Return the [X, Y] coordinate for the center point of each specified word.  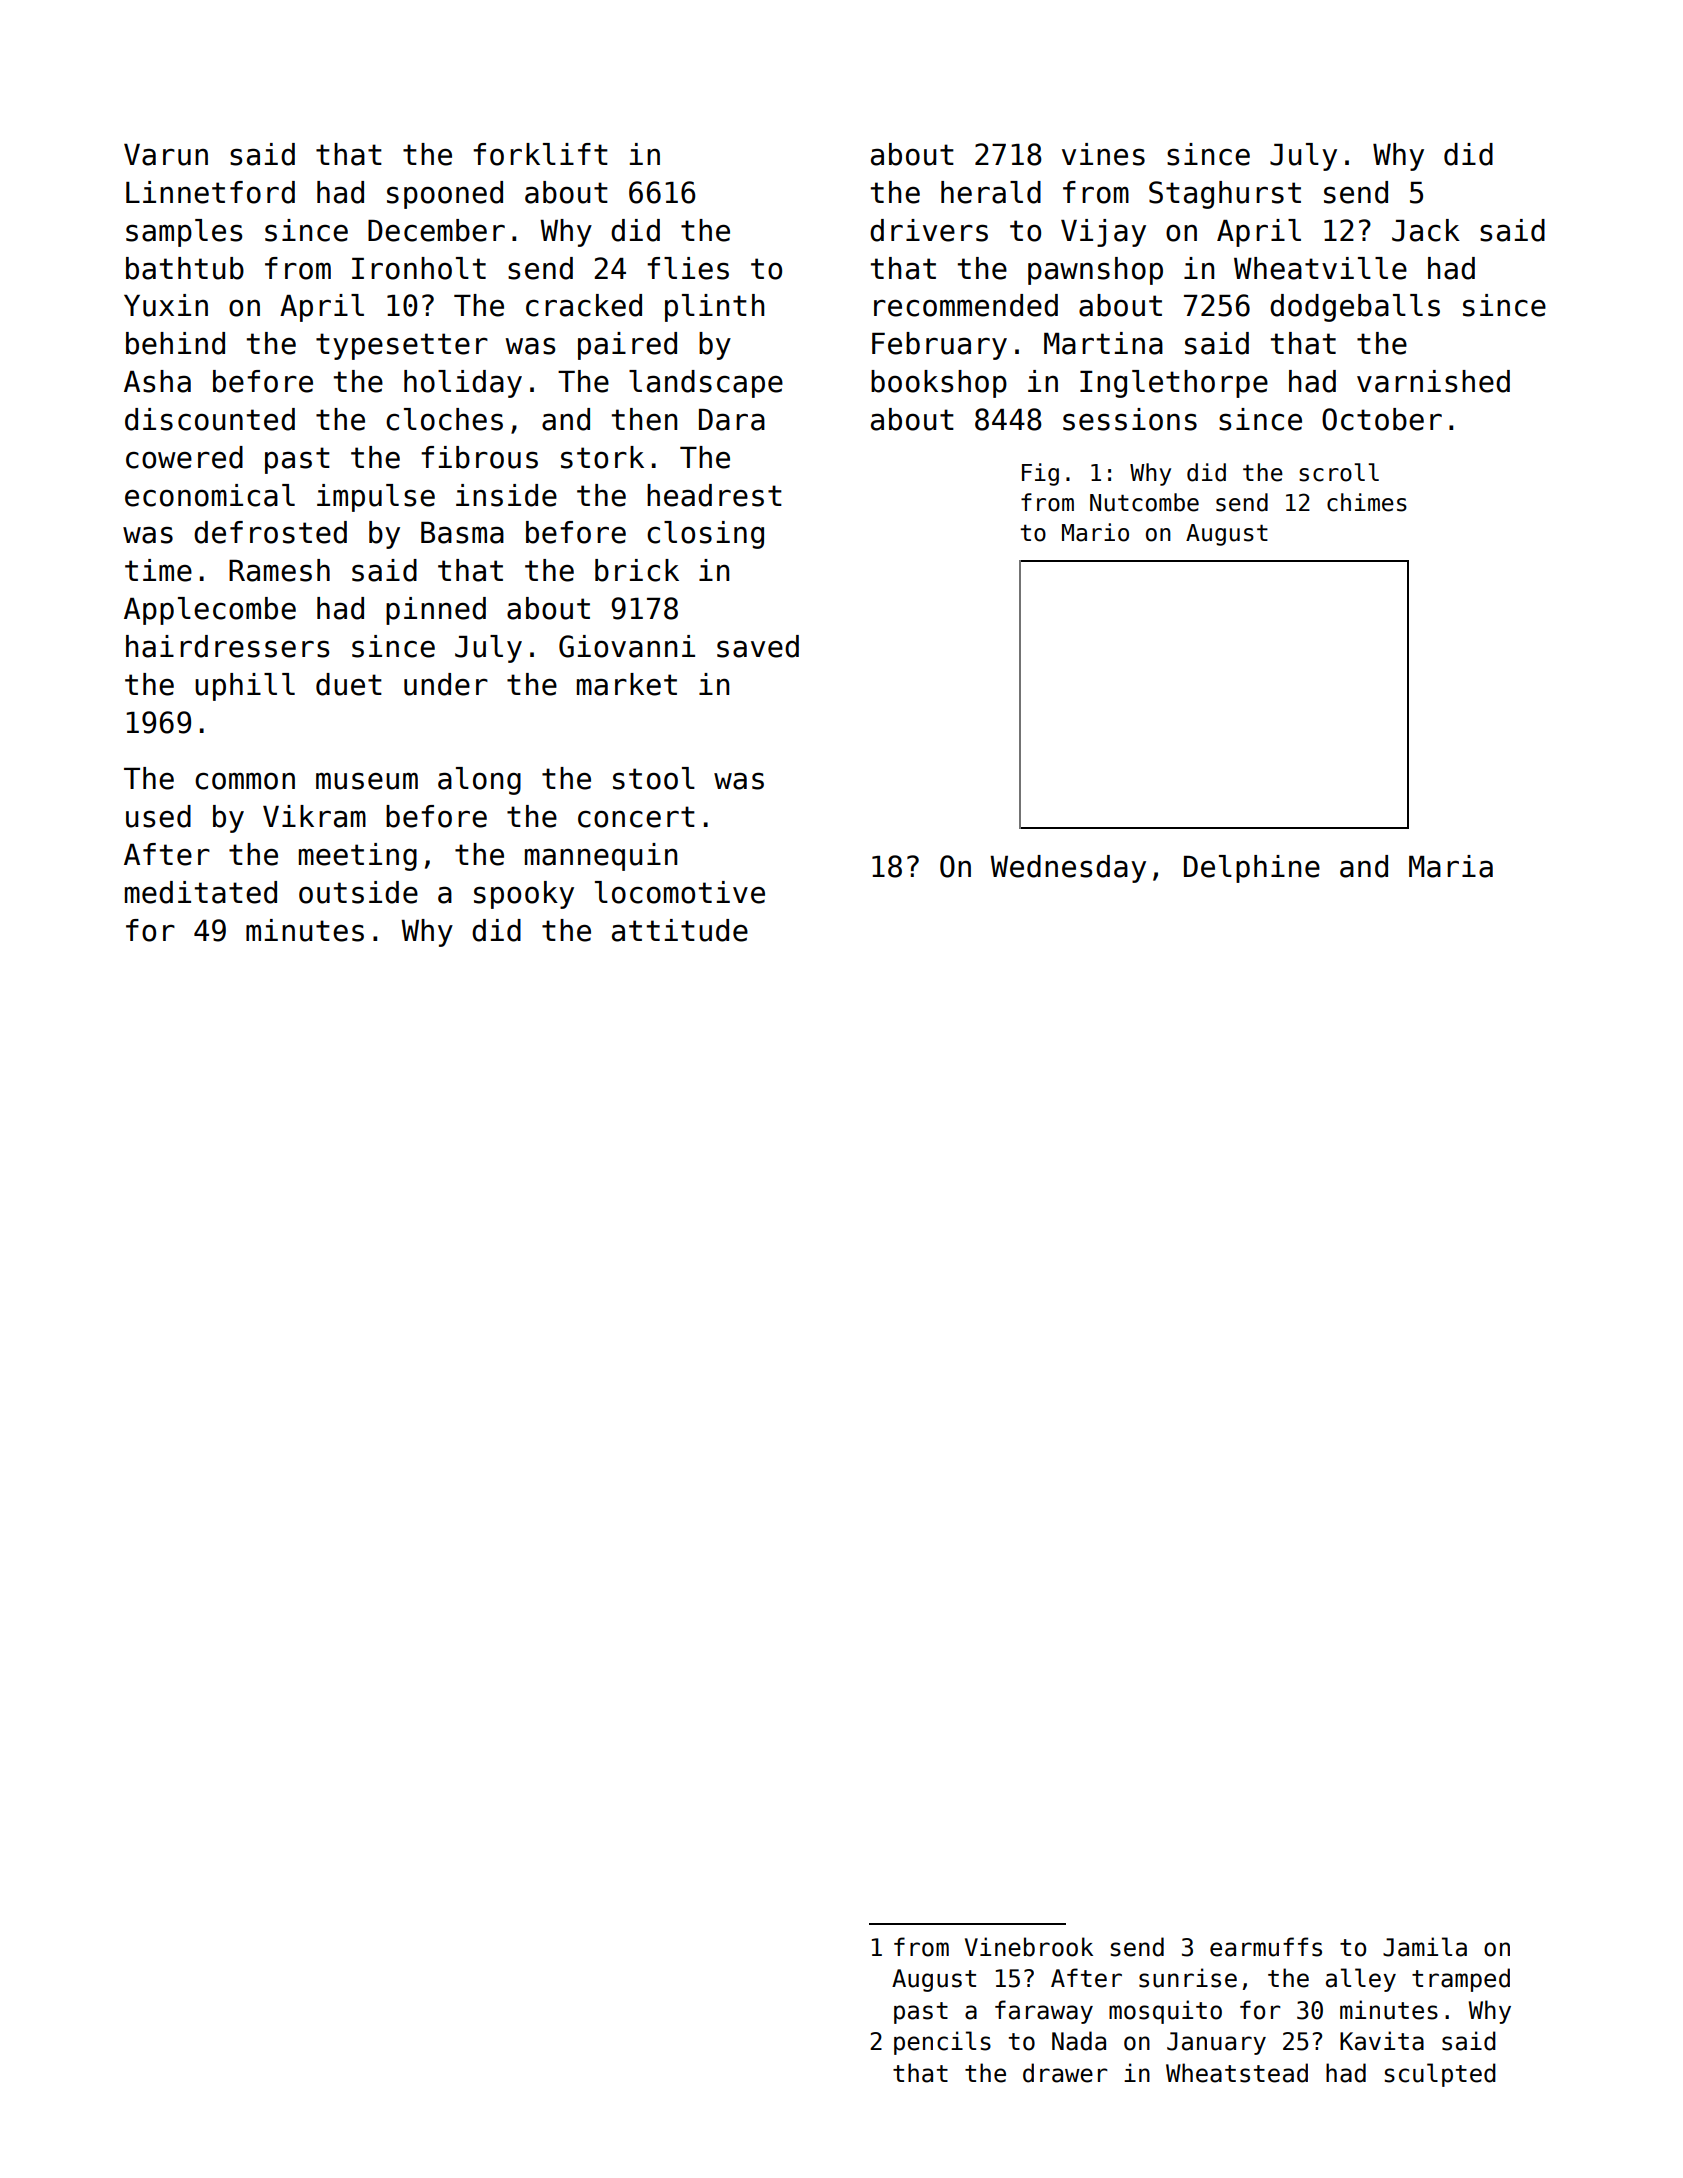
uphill [245, 687]
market [627, 684]
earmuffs [1266, 1947]
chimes [1367, 502]
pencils [942, 2043]
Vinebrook [1029, 1947]
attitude [680, 930]
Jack [1426, 230]
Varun [166, 155]
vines [1103, 154]
